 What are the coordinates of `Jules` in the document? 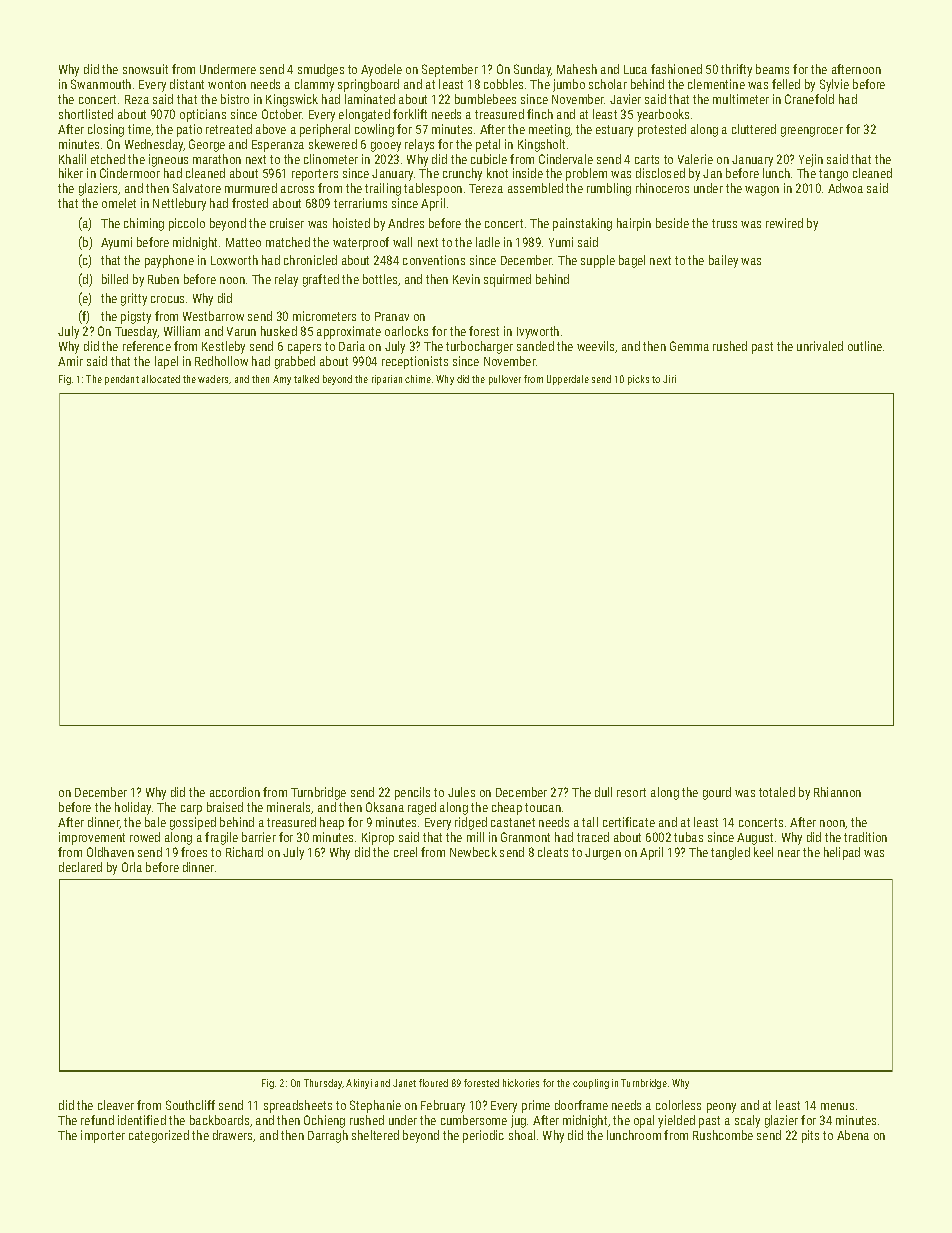 It's located at (461, 792).
